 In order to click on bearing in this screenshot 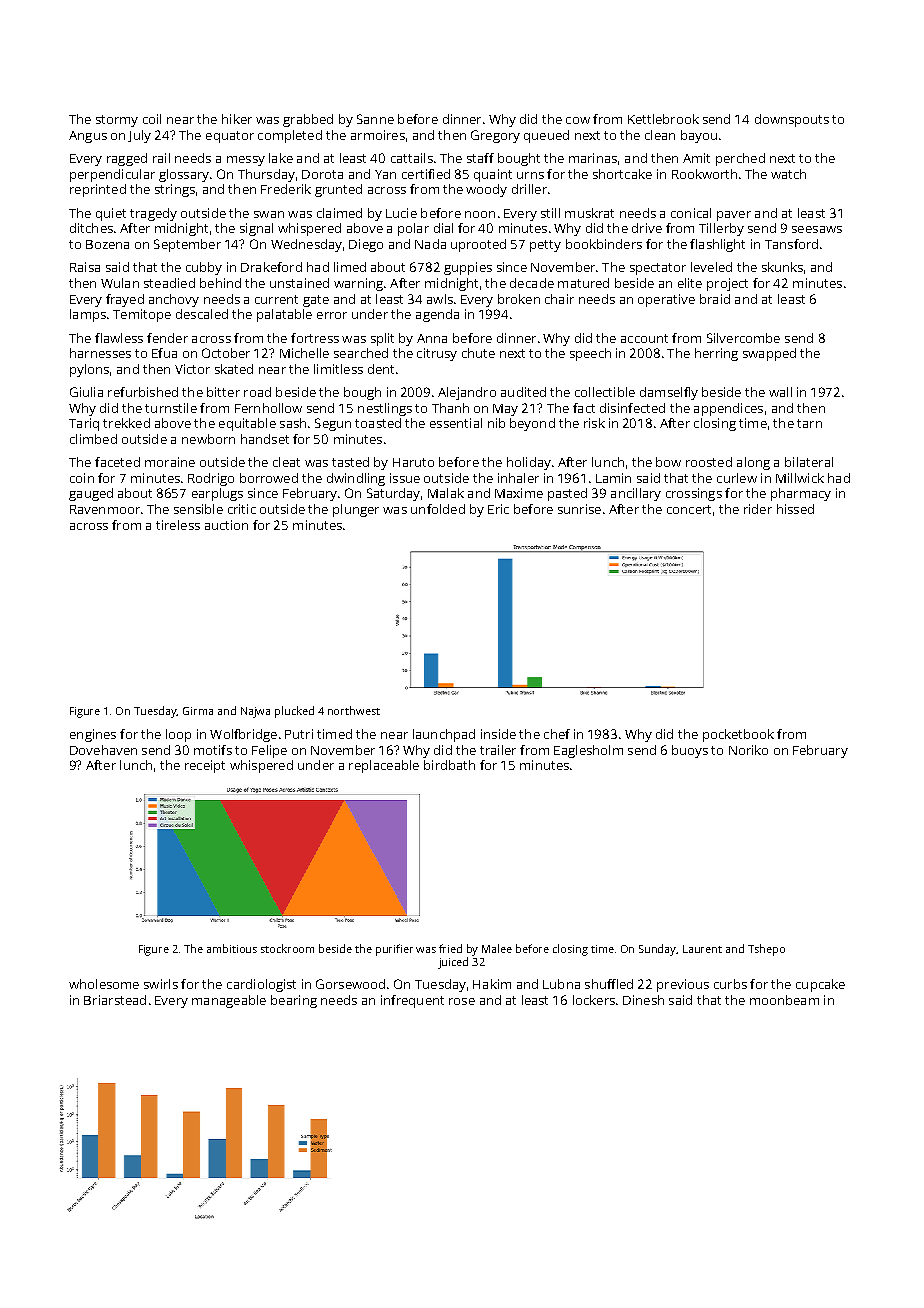, I will do `click(294, 1001)`.
